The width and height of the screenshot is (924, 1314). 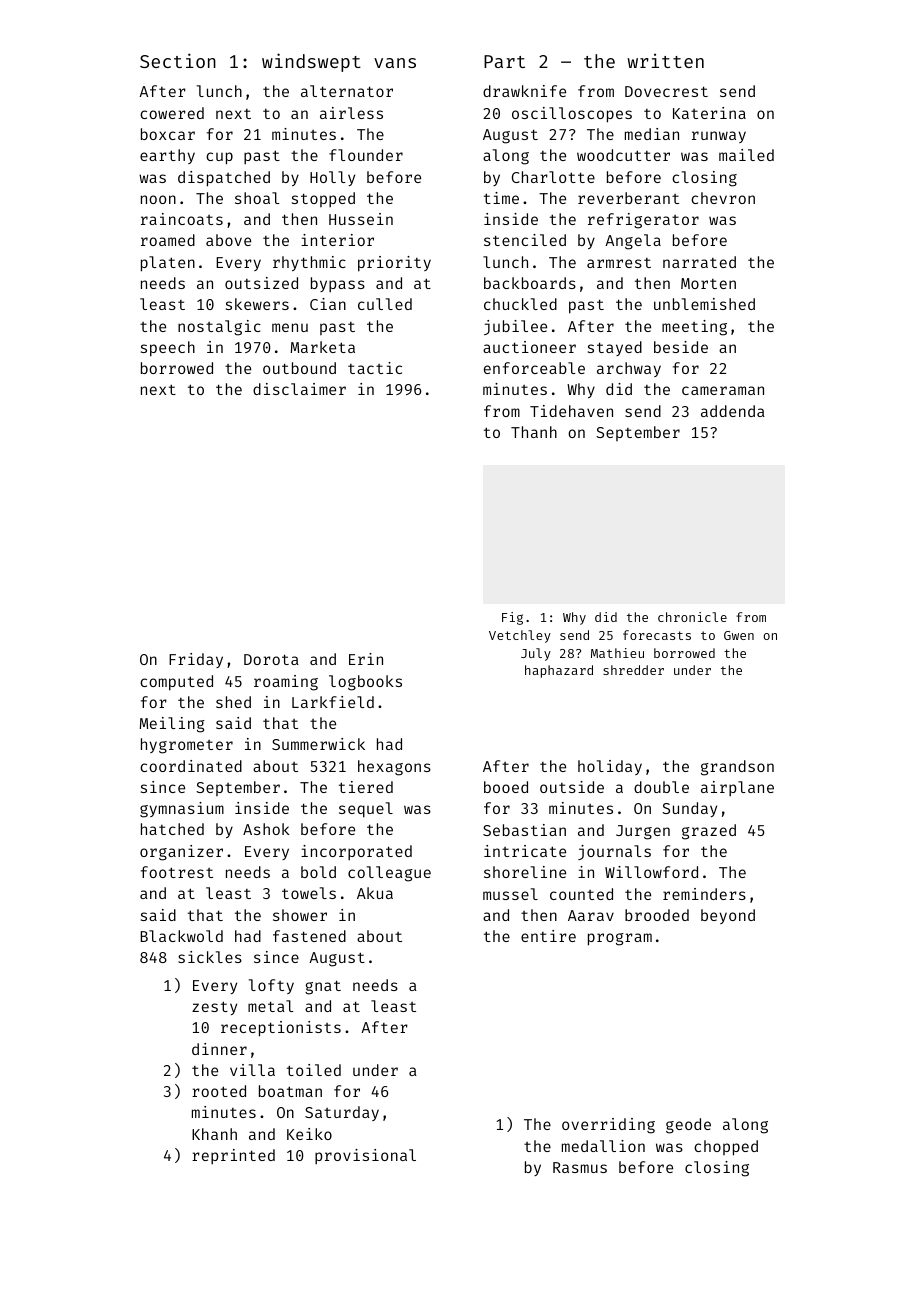 What do you see at coordinates (580, 1167) in the screenshot?
I see `Rasmus` at bounding box center [580, 1167].
